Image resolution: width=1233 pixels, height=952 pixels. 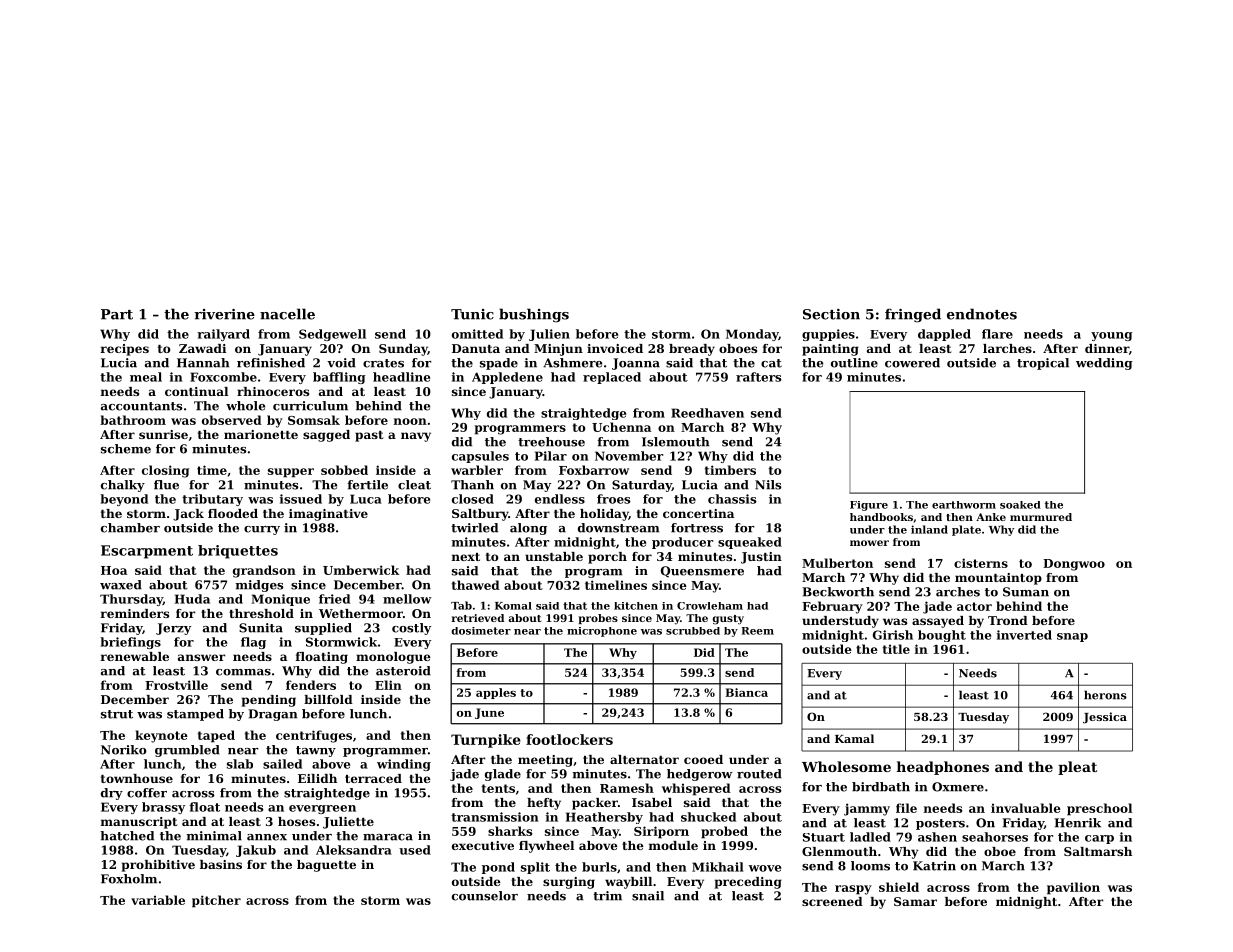 I want to click on probed, so click(x=724, y=832).
